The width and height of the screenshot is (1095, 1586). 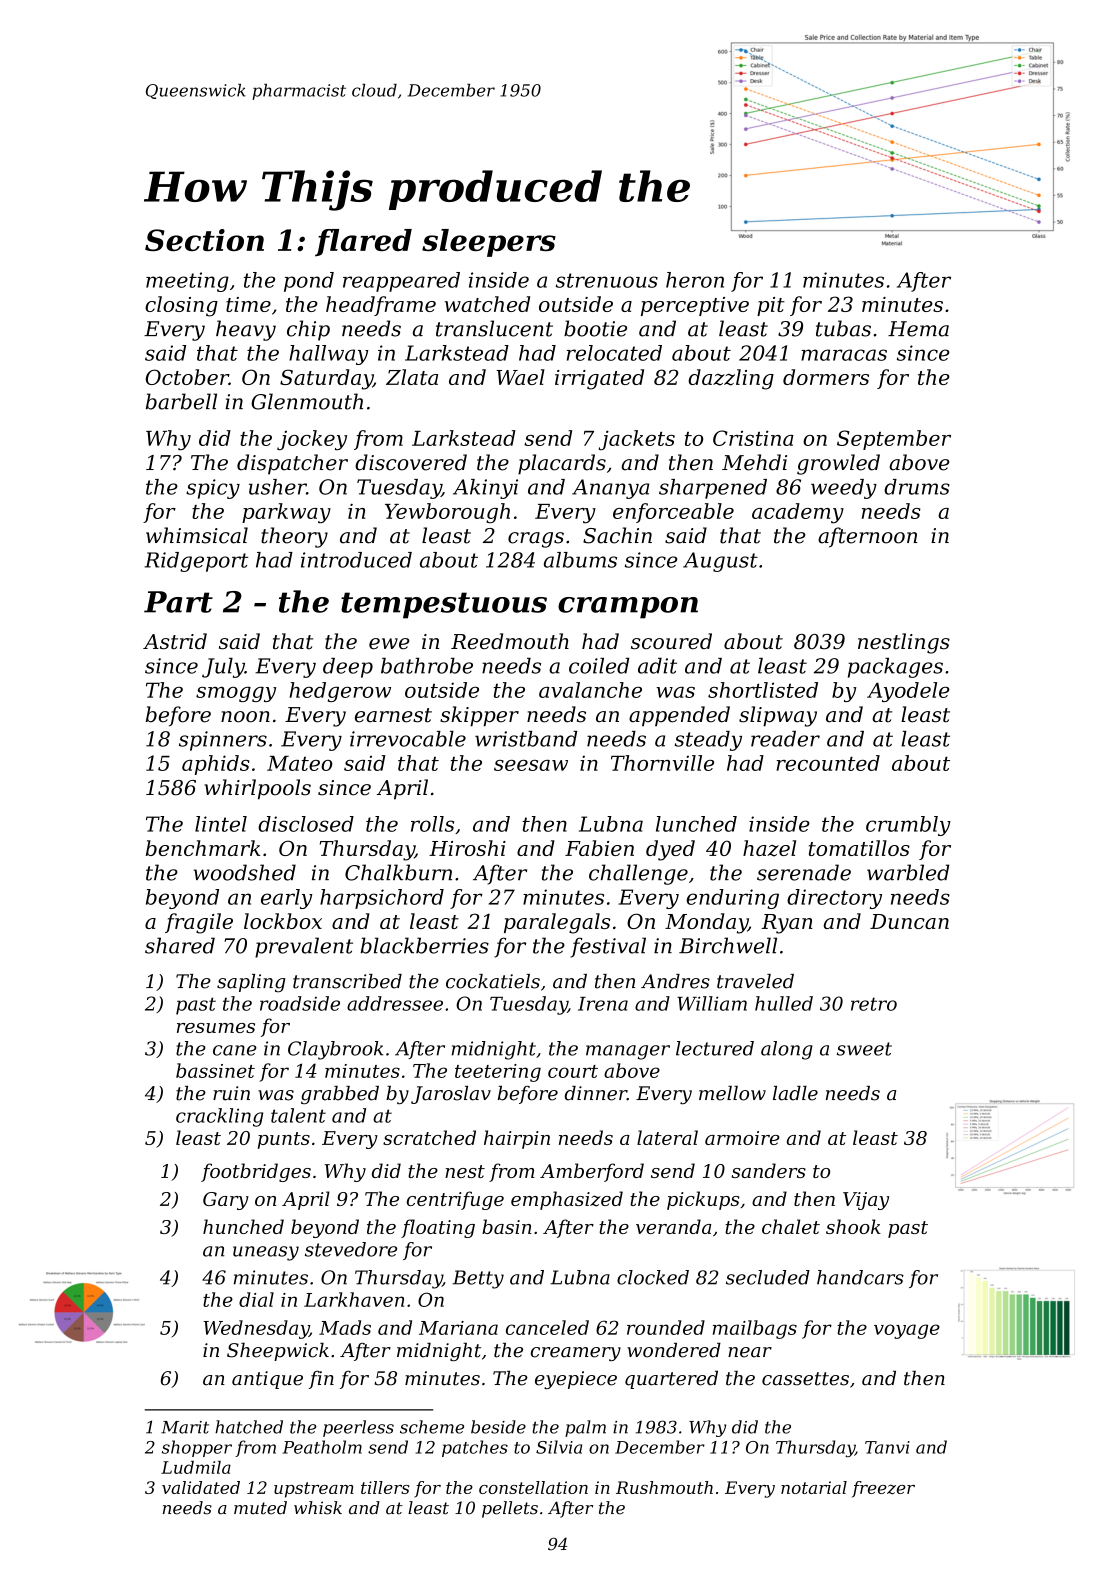 What do you see at coordinates (203, 848) in the screenshot?
I see `benchmark` at bounding box center [203, 848].
